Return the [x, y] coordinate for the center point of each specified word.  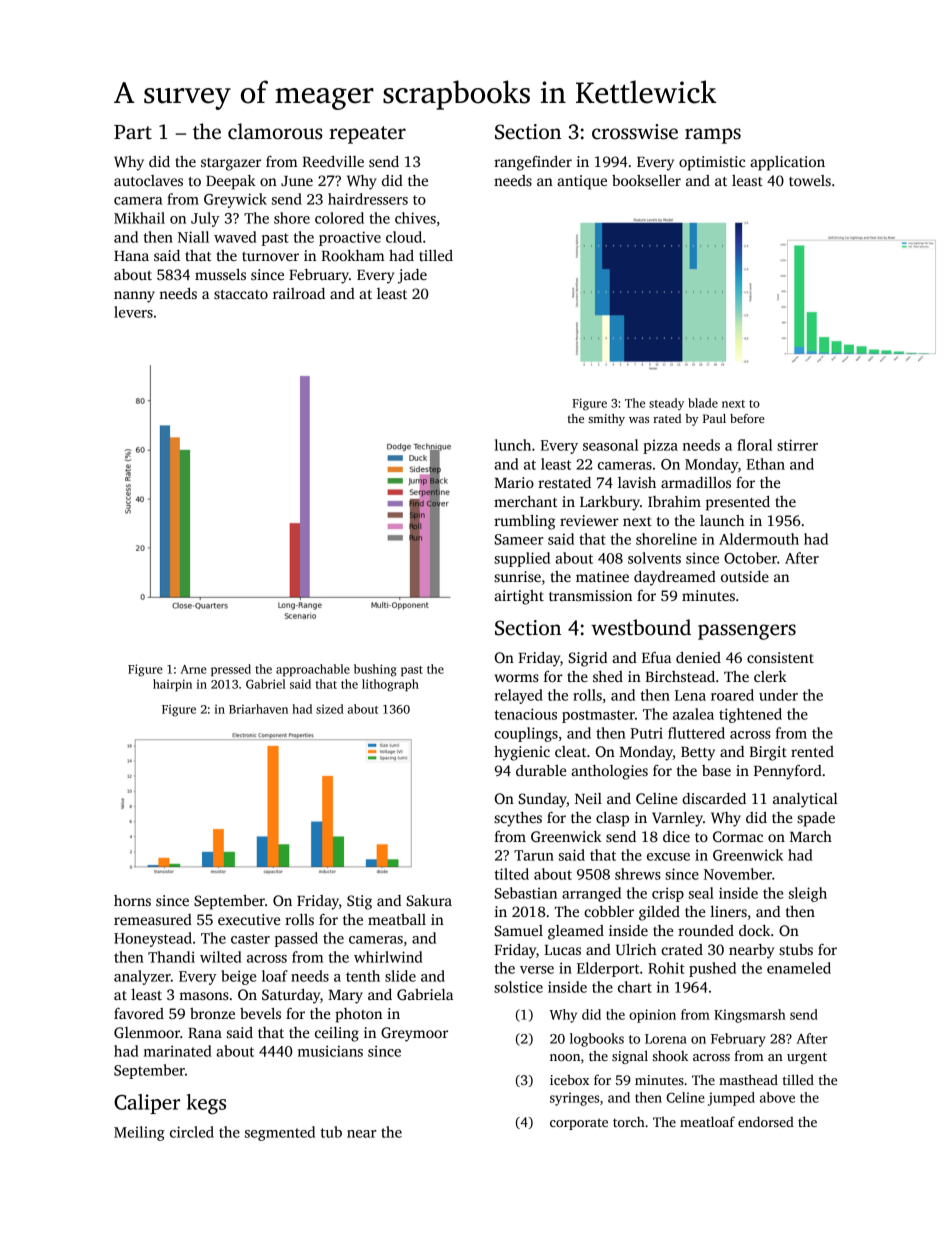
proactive [350, 238]
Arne [194, 669]
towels [810, 180]
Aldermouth [759, 539]
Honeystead [153, 939]
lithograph [390, 685]
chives [415, 218]
